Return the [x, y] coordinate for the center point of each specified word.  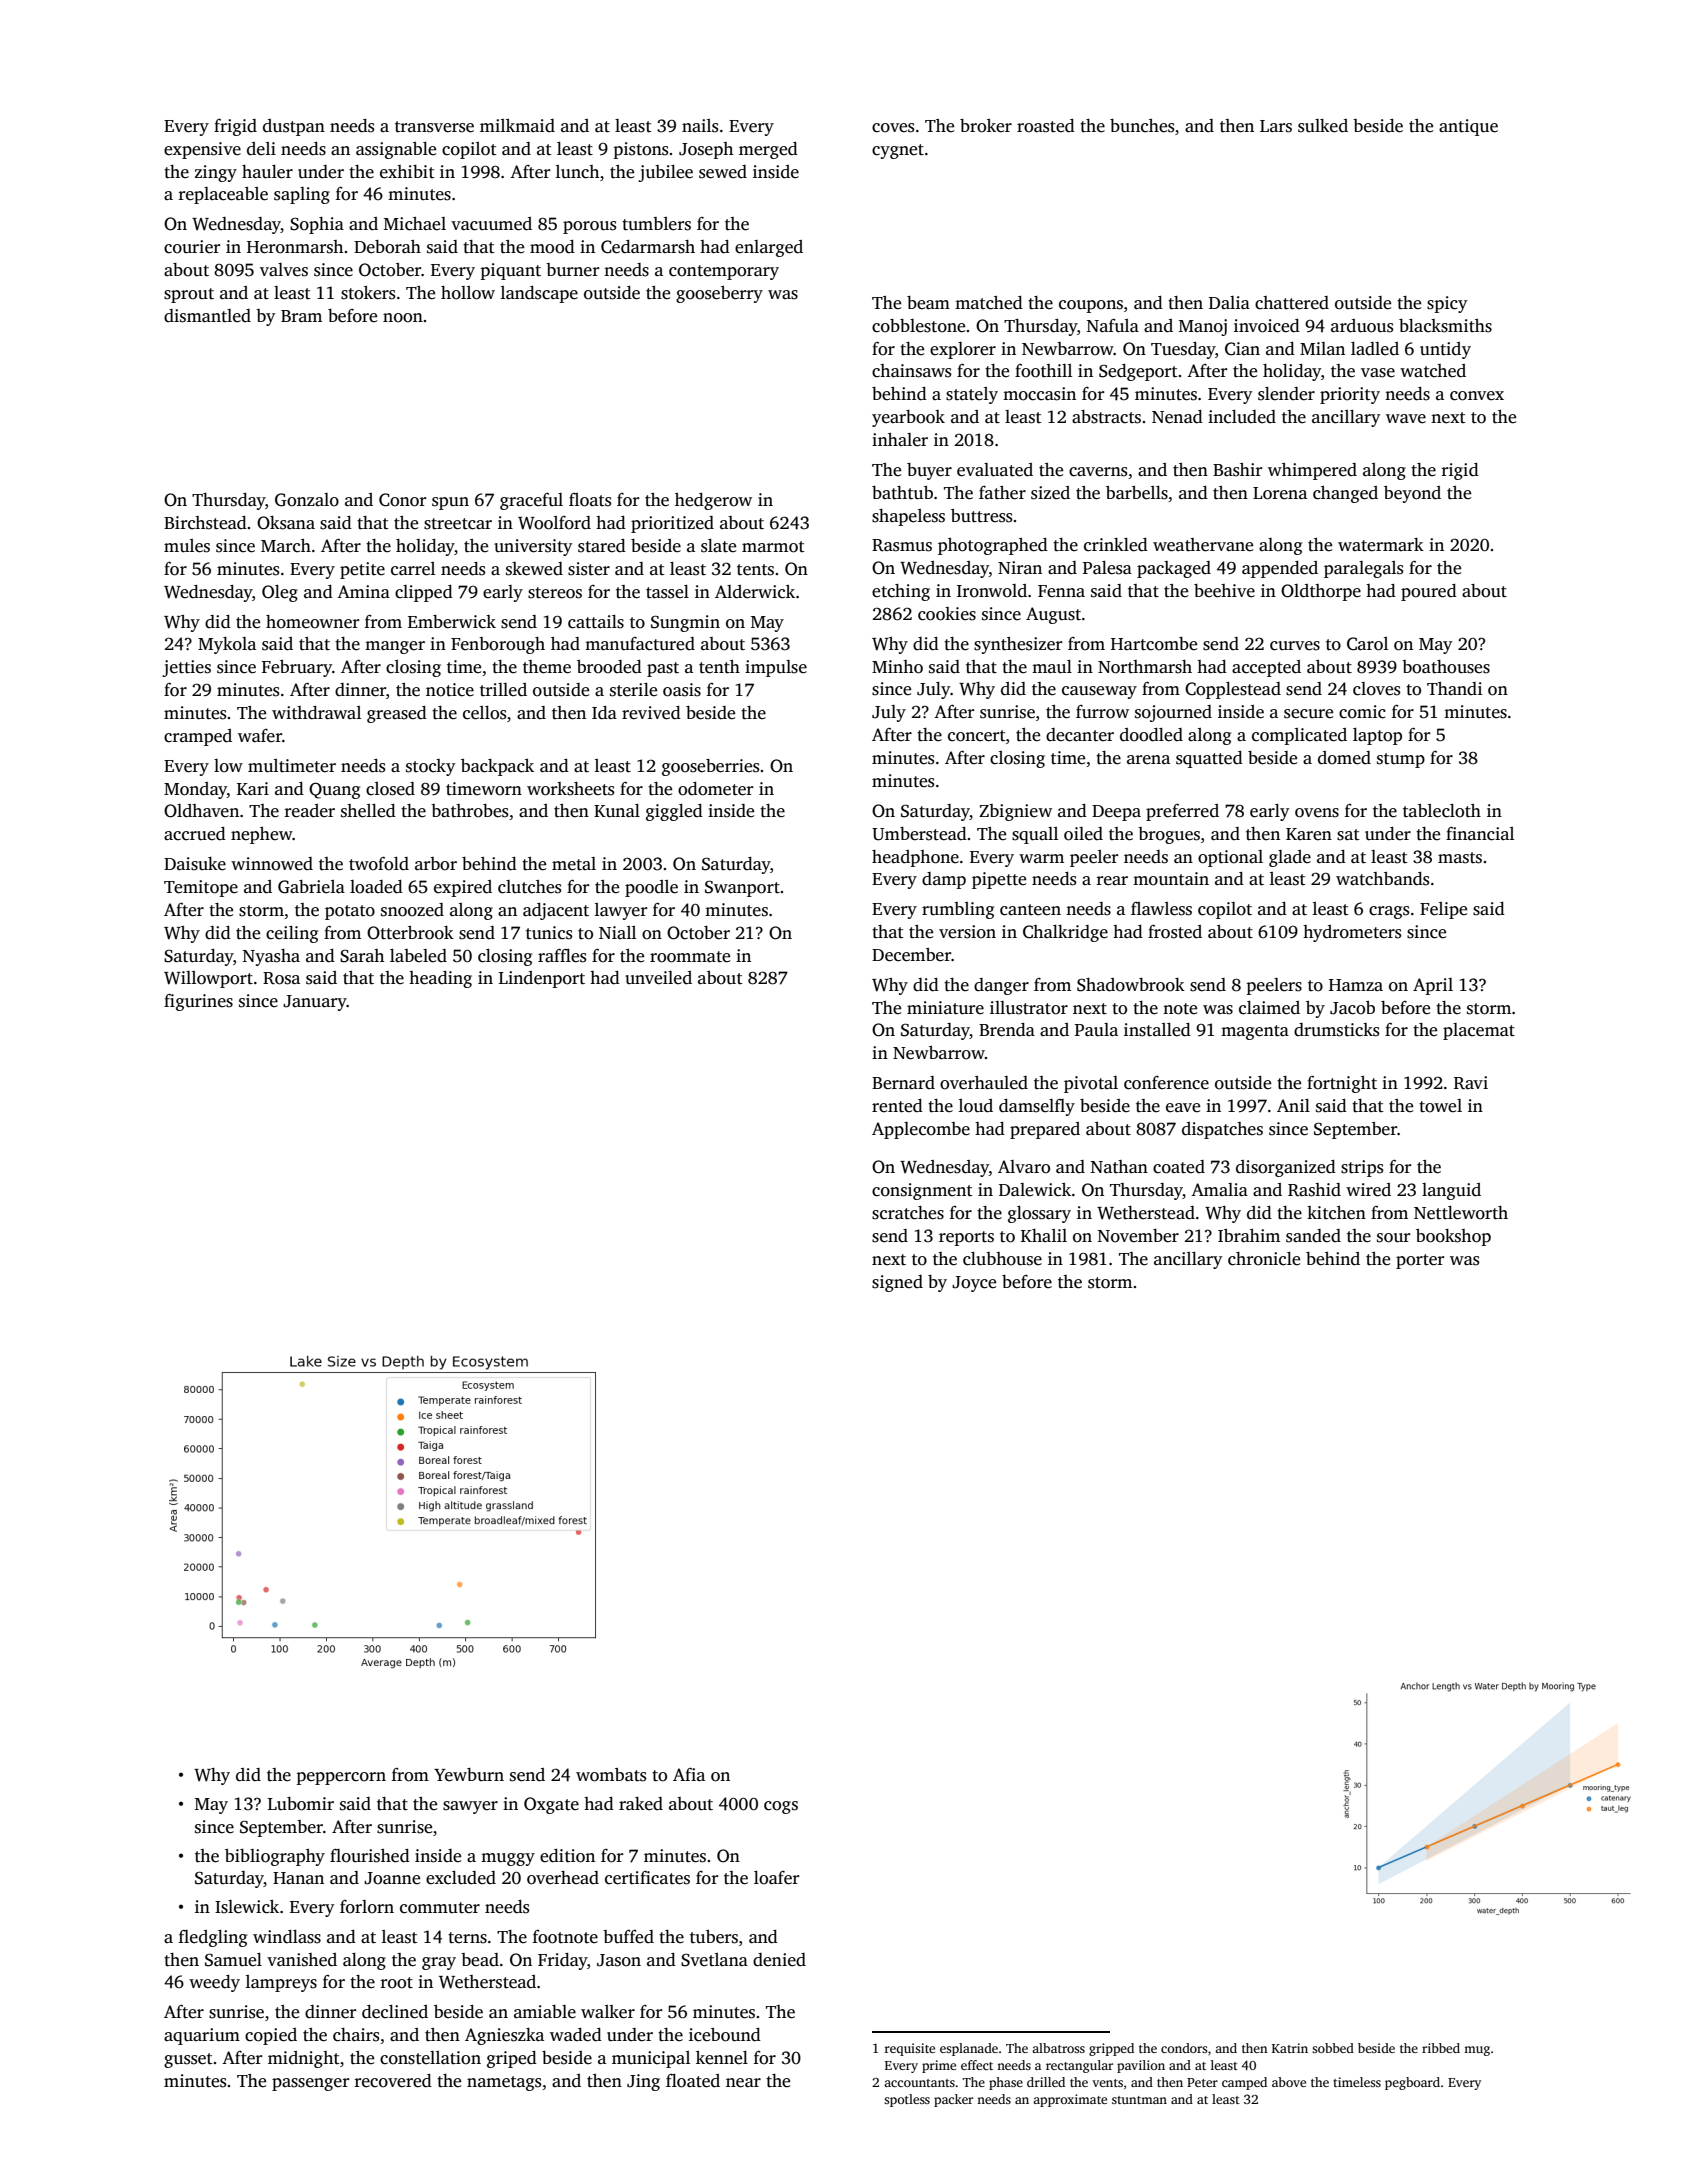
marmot [773, 547]
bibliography [275, 1857]
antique [1468, 127]
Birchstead [205, 523]
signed [897, 1283]
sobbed [1333, 2048]
